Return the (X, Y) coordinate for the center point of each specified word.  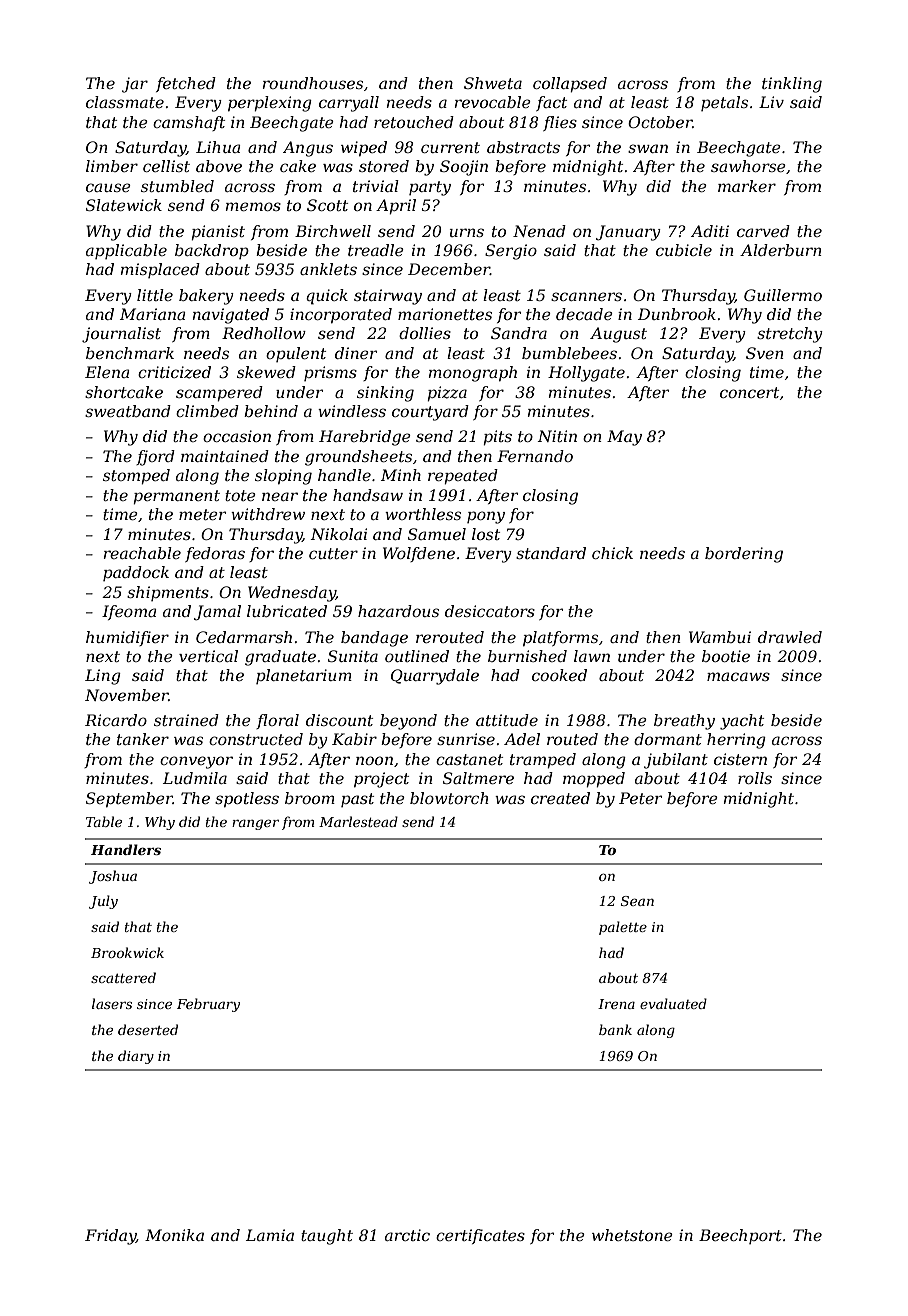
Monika (174, 1235)
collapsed (570, 85)
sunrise (466, 739)
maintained (225, 456)
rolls (755, 778)
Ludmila (195, 778)
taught (327, 1237)
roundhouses (313, 83)
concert (749, 392)
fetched (186, 84)
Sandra (519, 333)
